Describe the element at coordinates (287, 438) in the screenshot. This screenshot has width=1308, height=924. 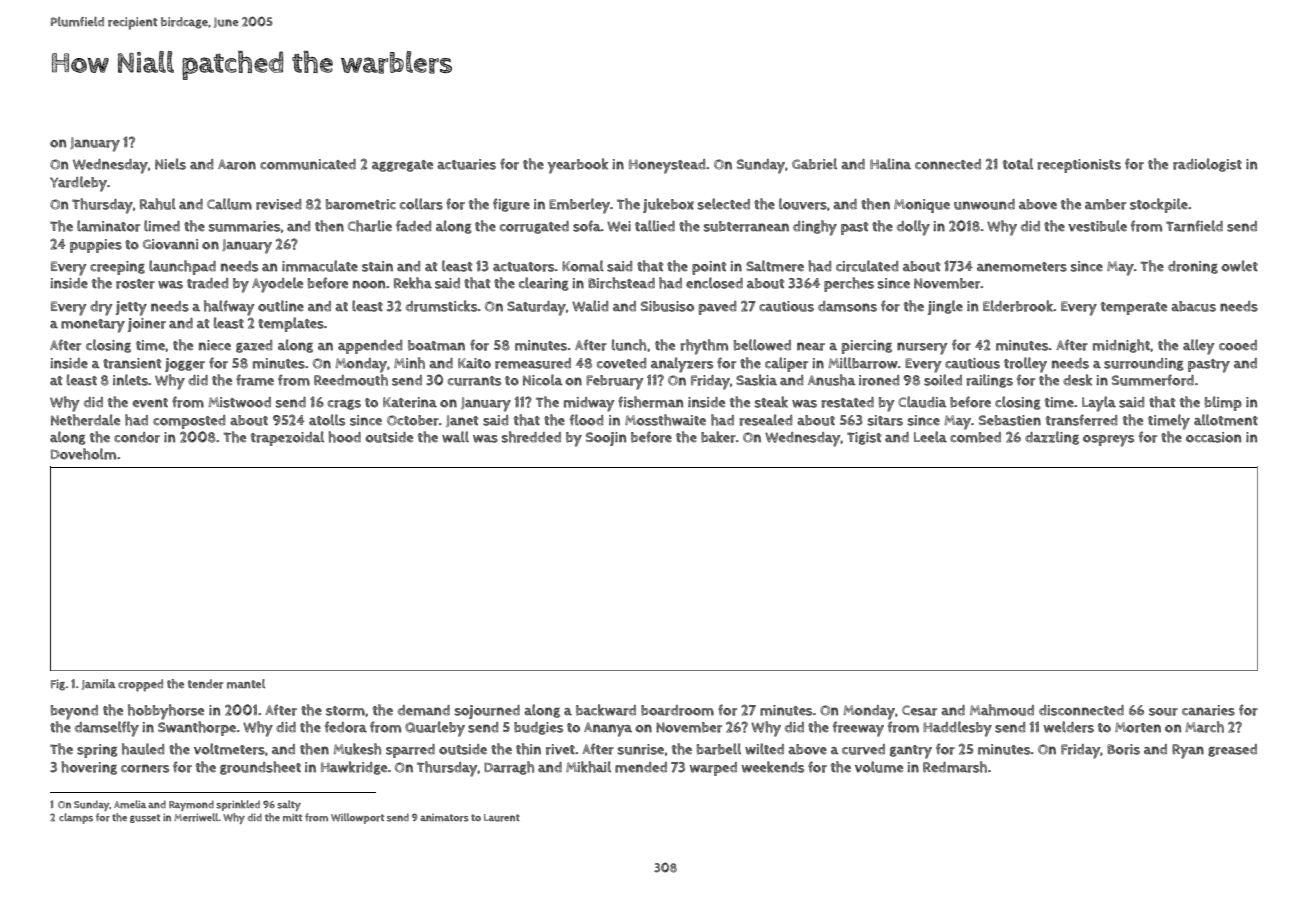
I see `trapezoidal` at that location.
